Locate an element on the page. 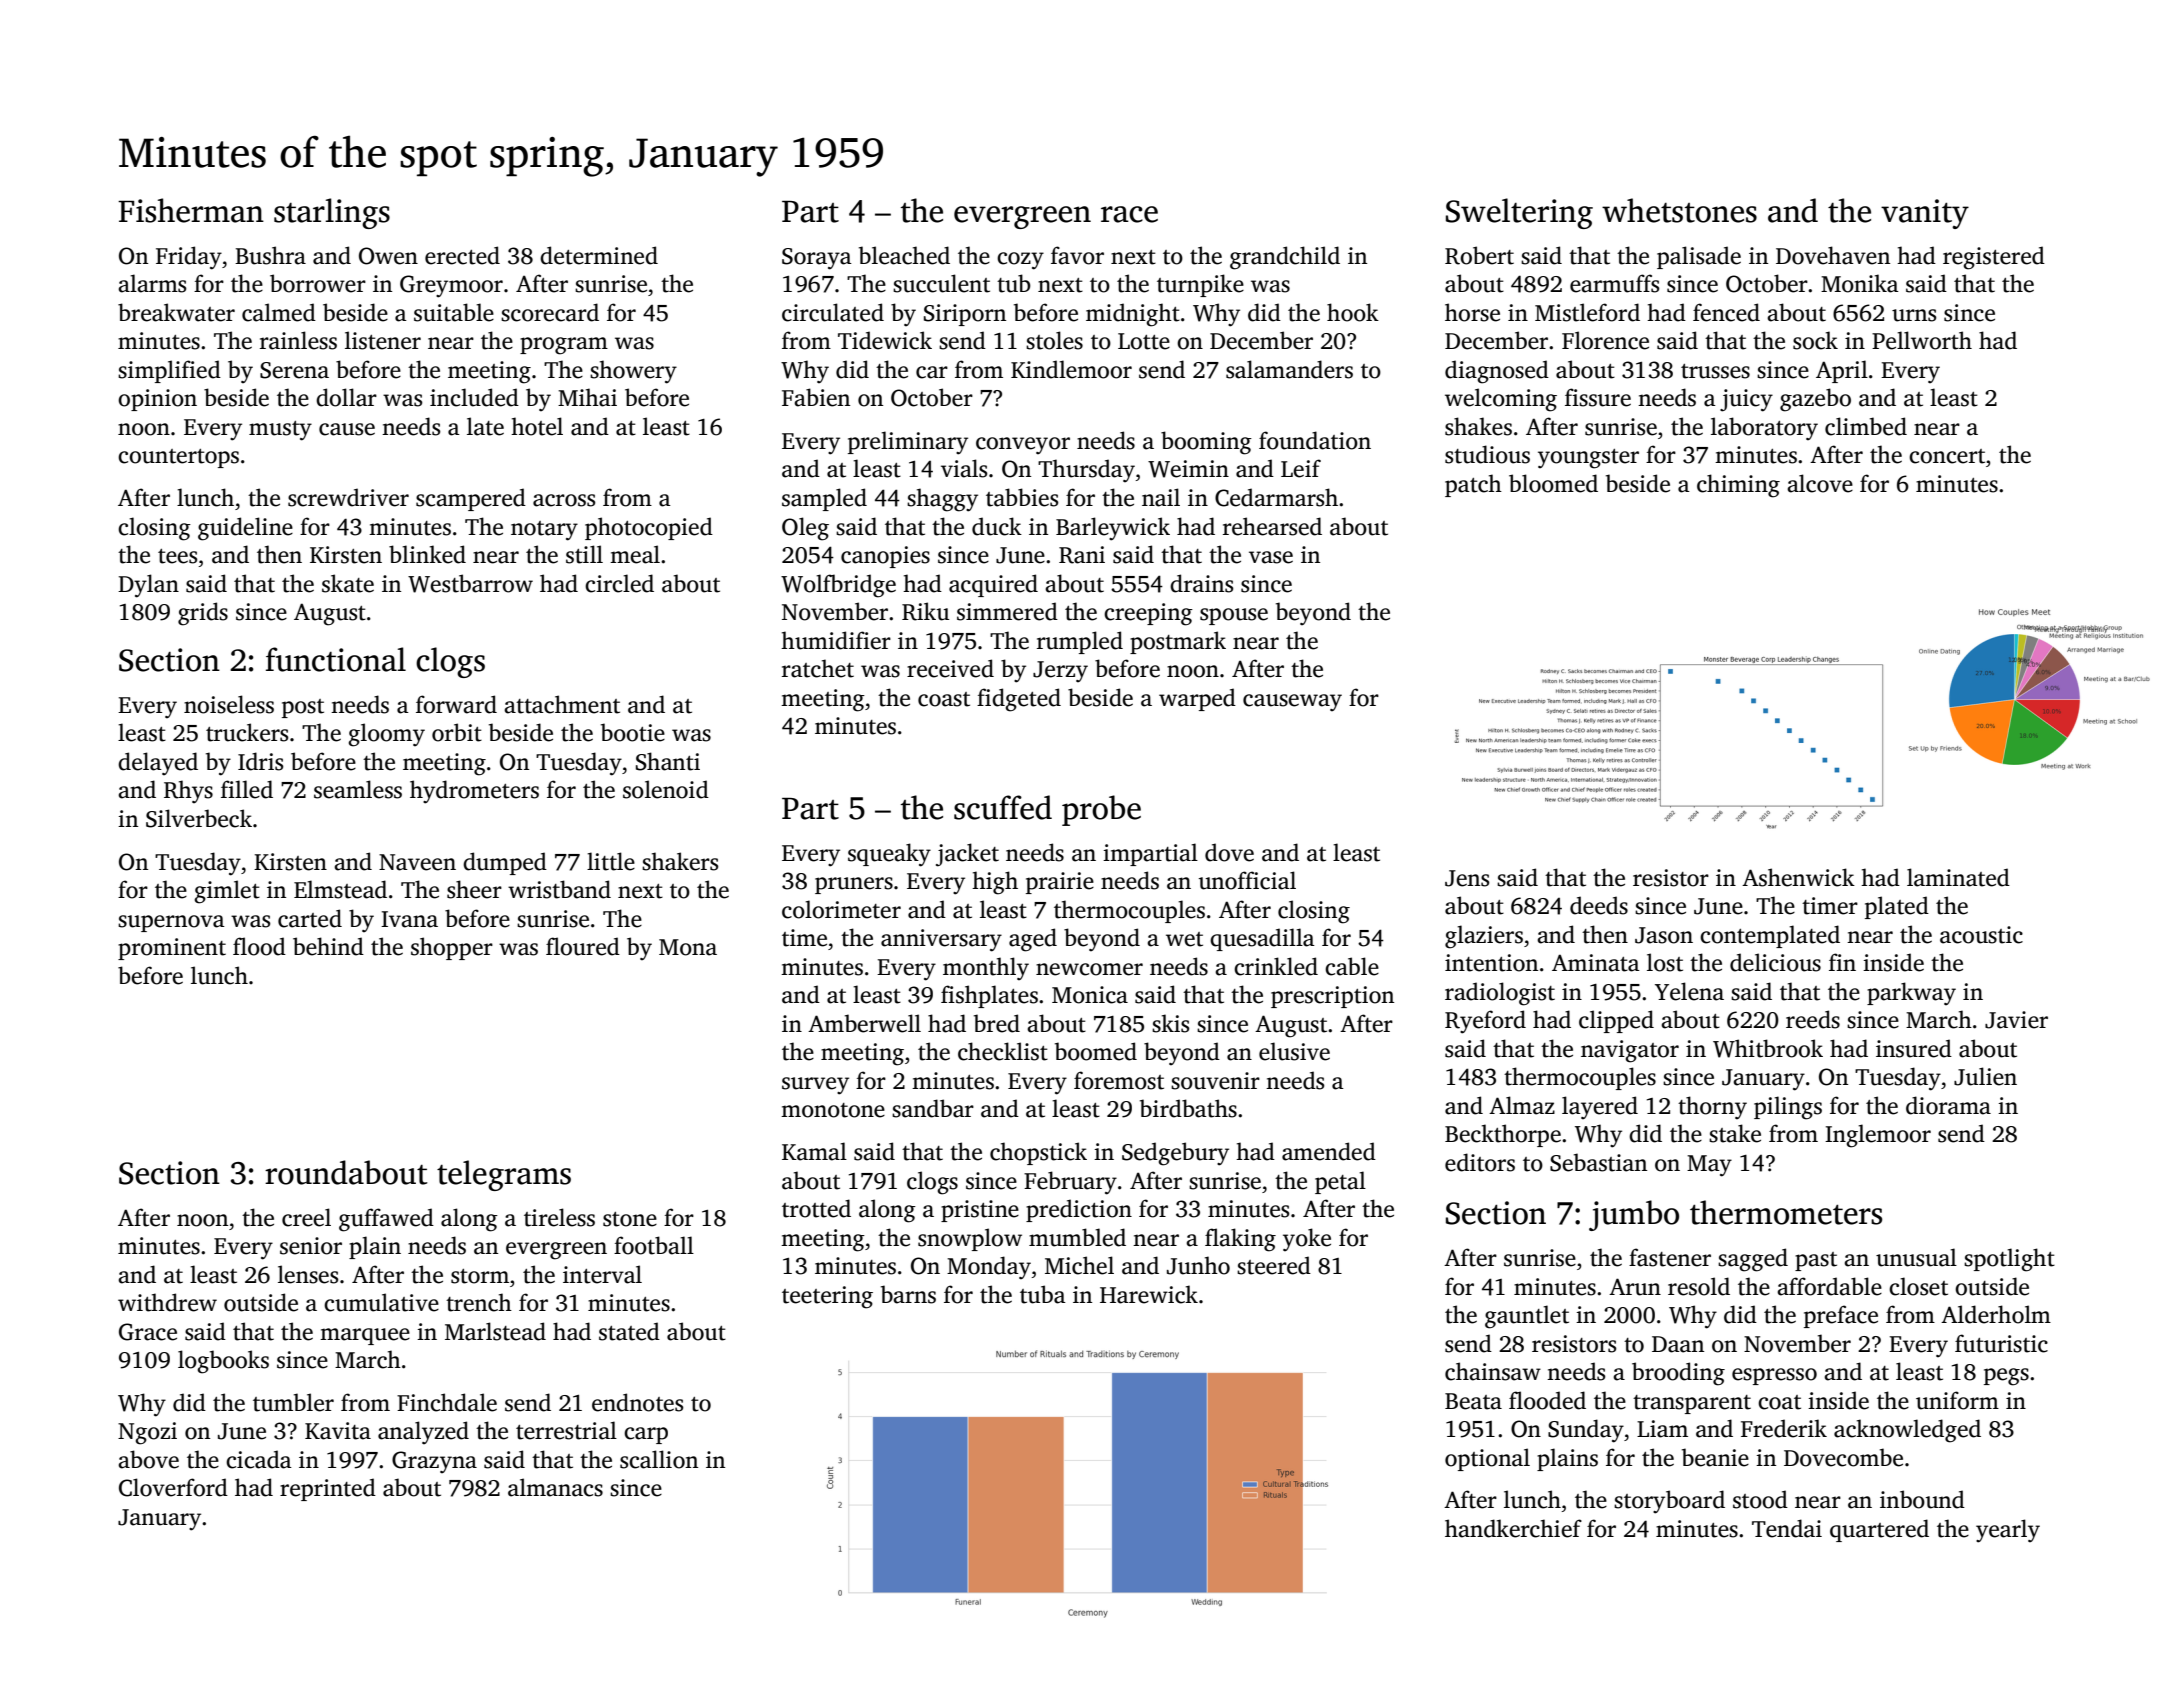 This document has width=2178, height=1683. quesadilla is located at coordinates (1262, 939).
